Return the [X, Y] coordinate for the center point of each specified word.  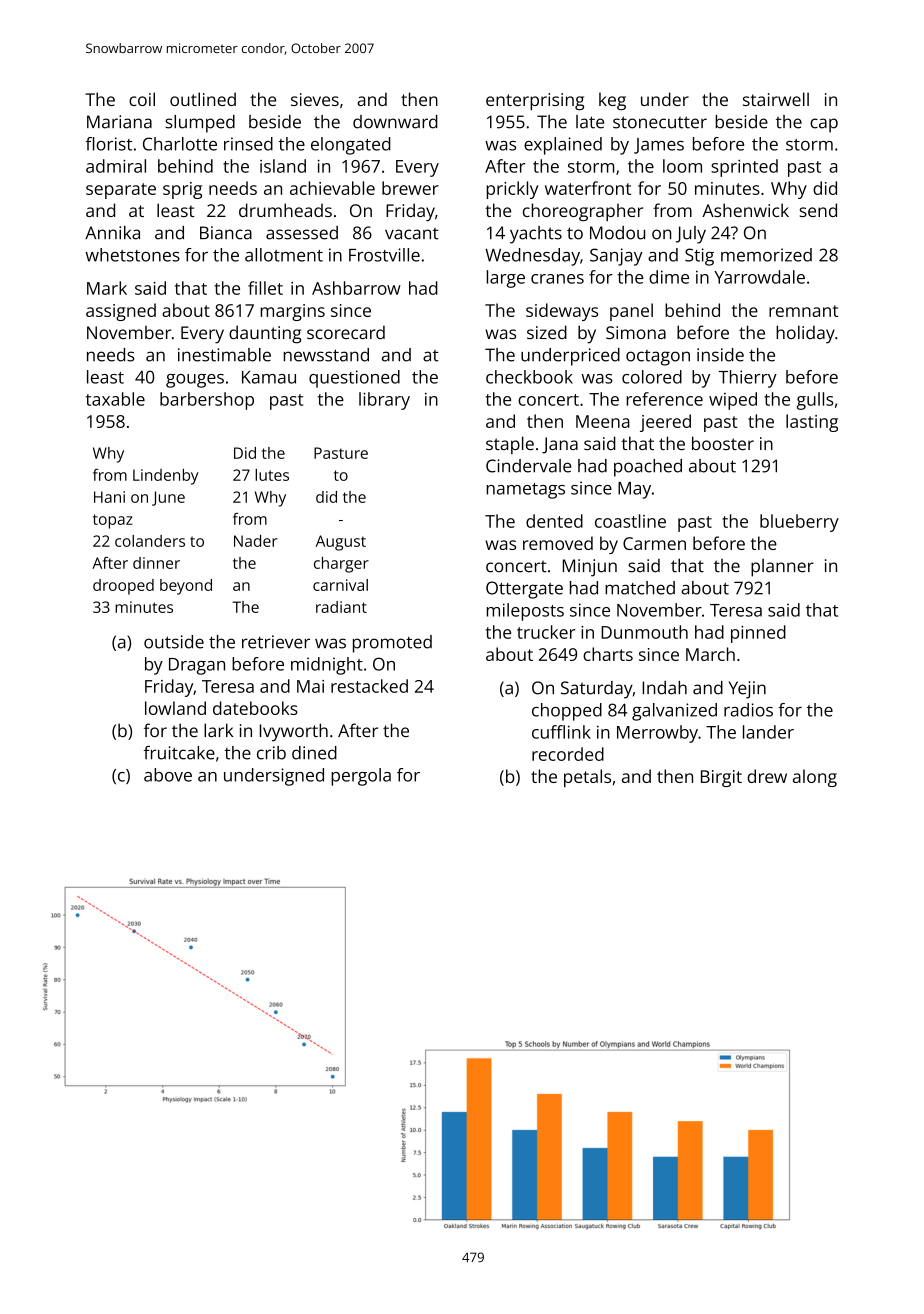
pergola [361, 777]
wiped [733, 401]
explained [563, 146]
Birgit [721, 778]
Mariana [119, 122]
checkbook [529, 377]
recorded [568, 754]
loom [682, 166]
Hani [109, 497]
